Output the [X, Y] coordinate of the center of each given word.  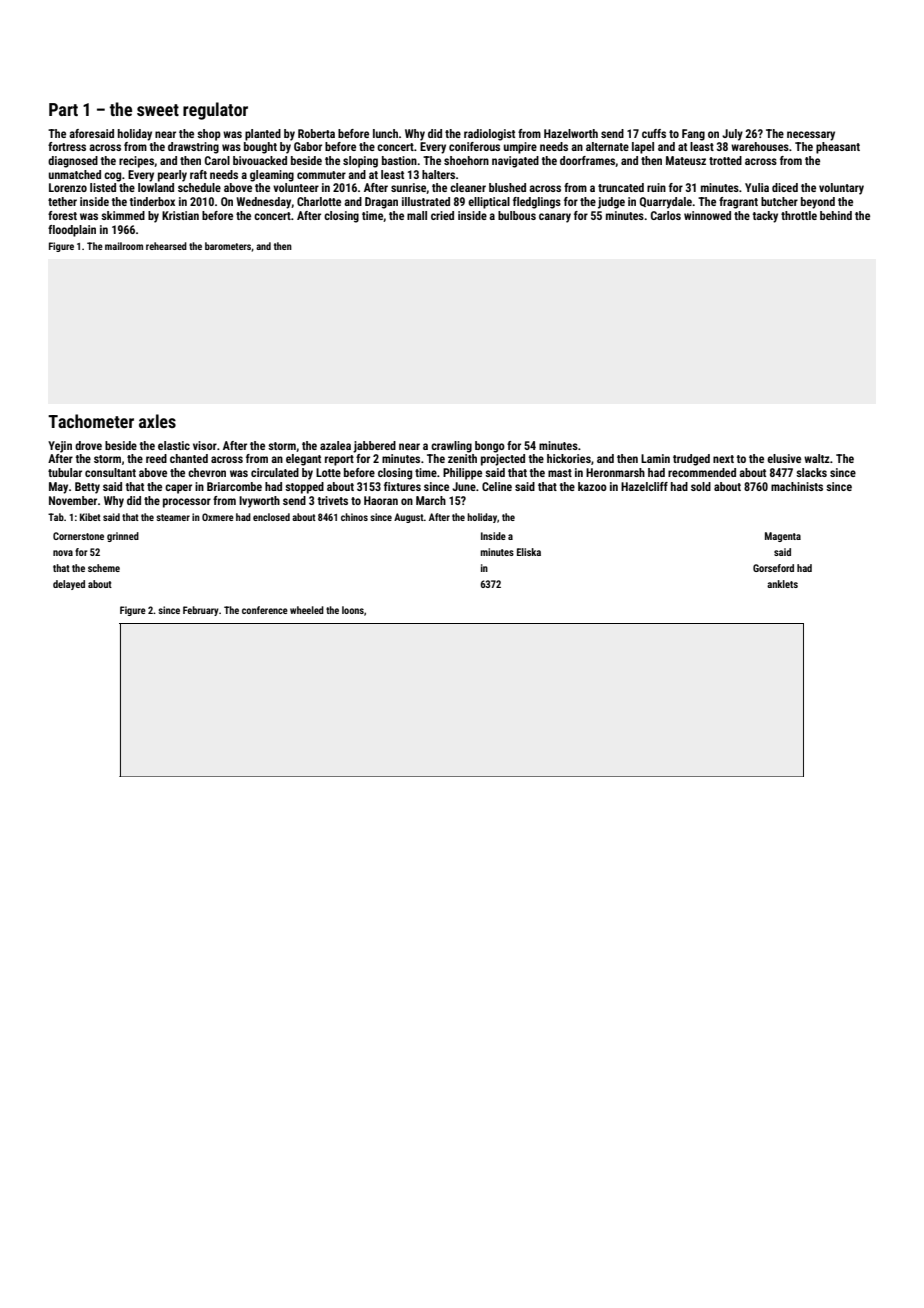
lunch [385, 133]
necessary [811, 136]
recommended [702, 472]
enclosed [271, 517]
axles [157, 421]
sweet [158, 110]
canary [555, 218]
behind [836, 215]
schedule [199, 187]
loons [353, 610]
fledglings [537, 203]
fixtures [402, 486]
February [201, 611]
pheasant [838, 148]
